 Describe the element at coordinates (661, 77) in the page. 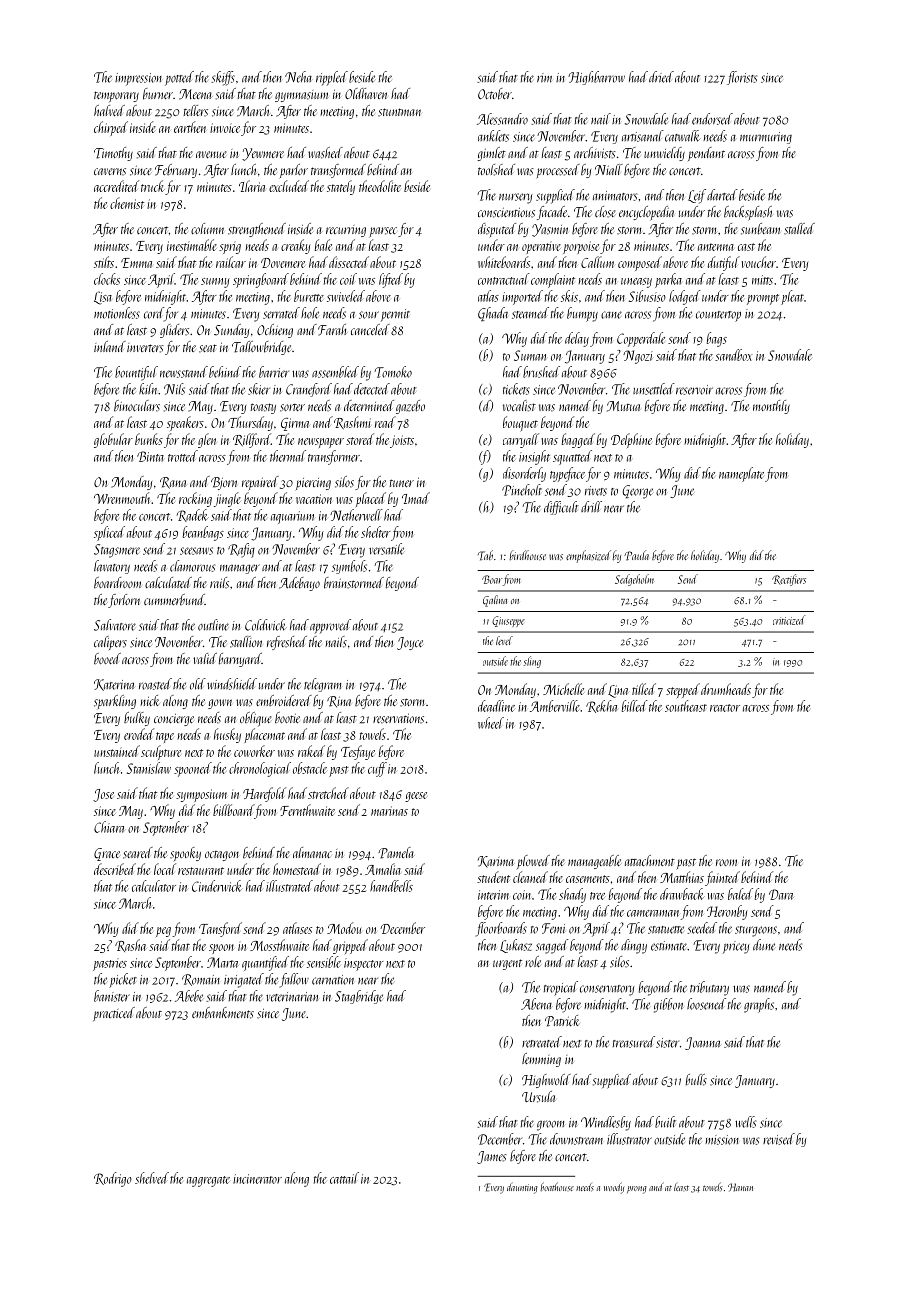

I see `dried` at that location.
